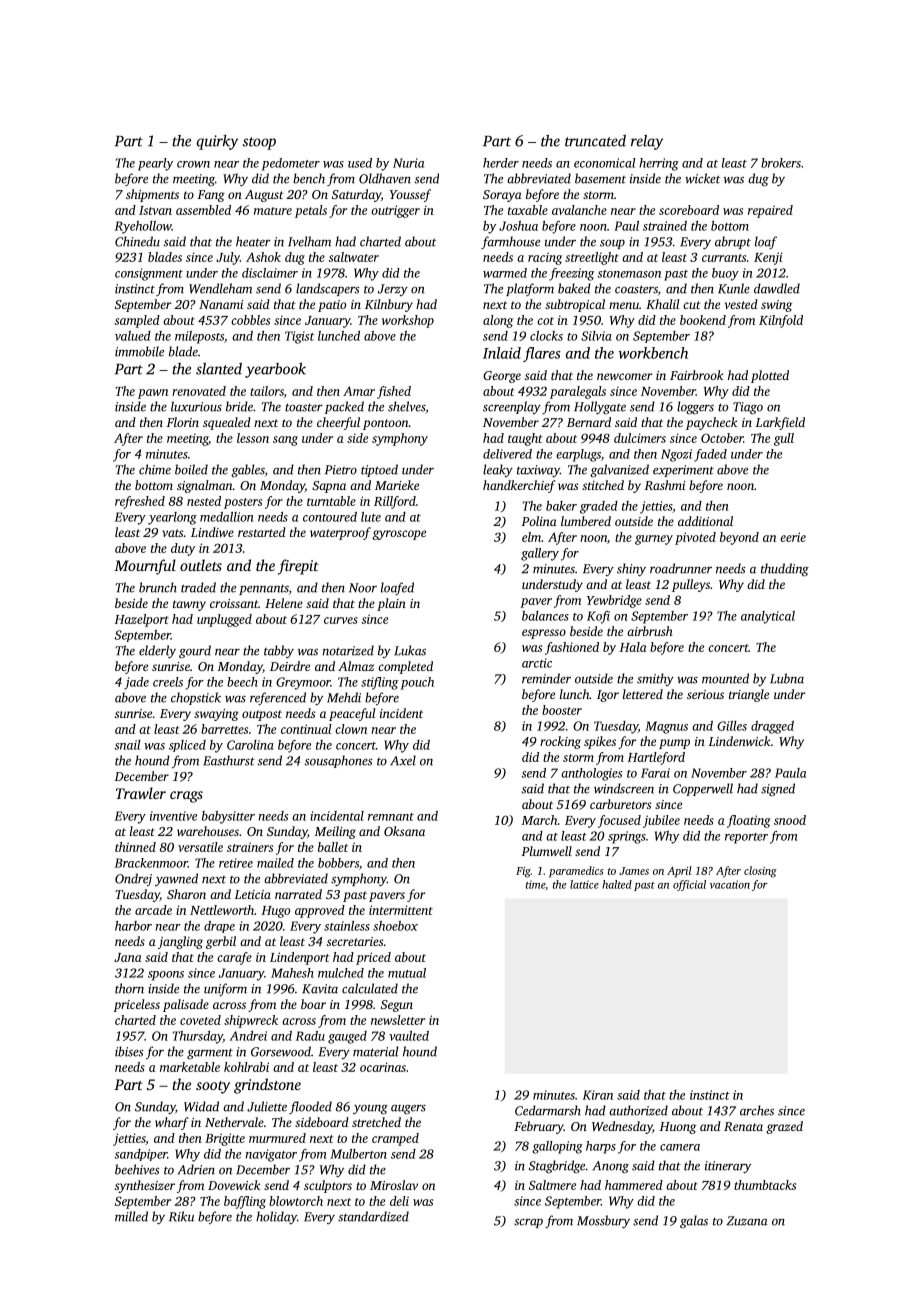 This document has height=1308, width=924. I want to click on arctic, so click(537, 663).
